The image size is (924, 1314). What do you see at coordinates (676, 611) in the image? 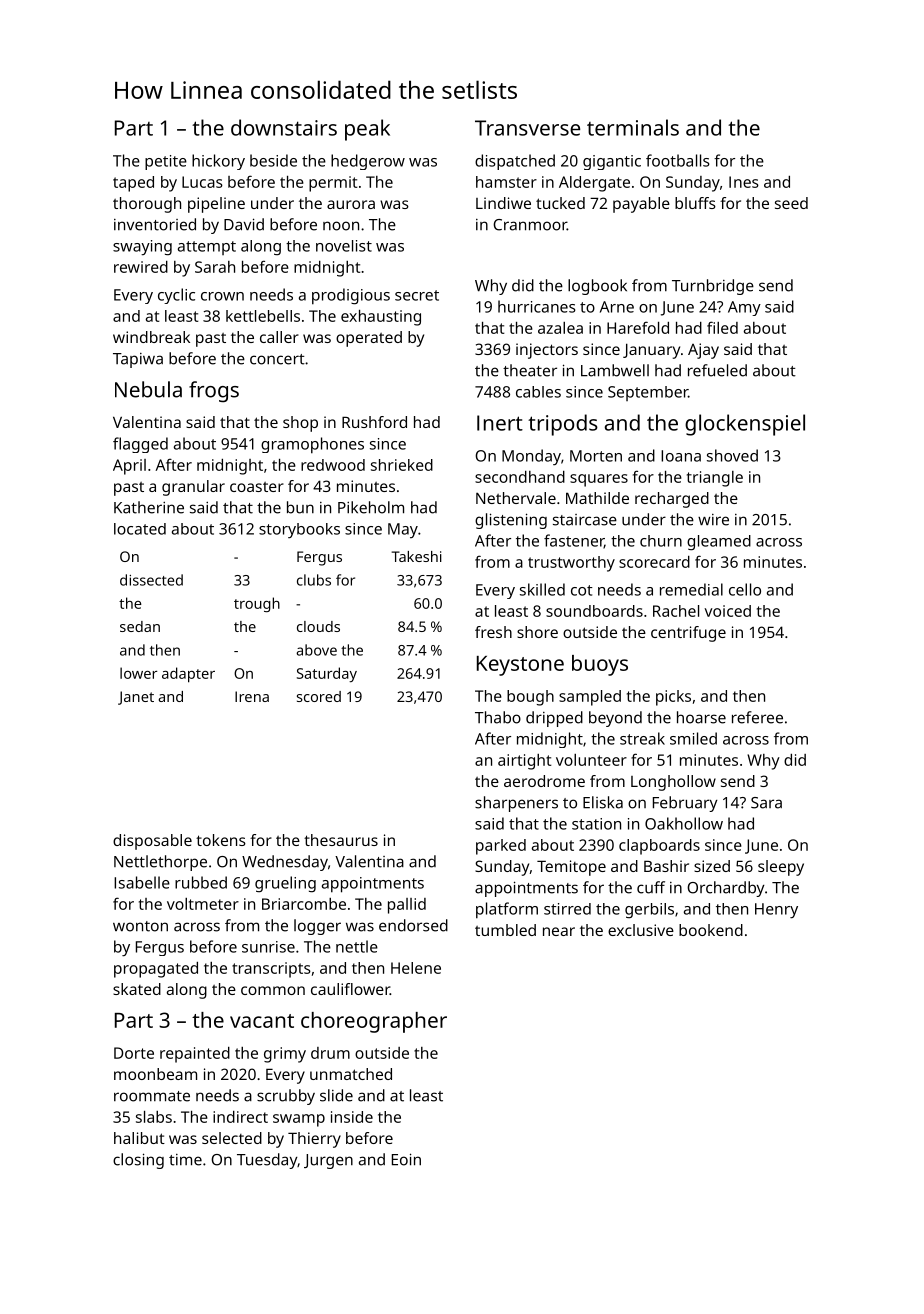
I see `Rachel` at bounding box center [676, 611].
